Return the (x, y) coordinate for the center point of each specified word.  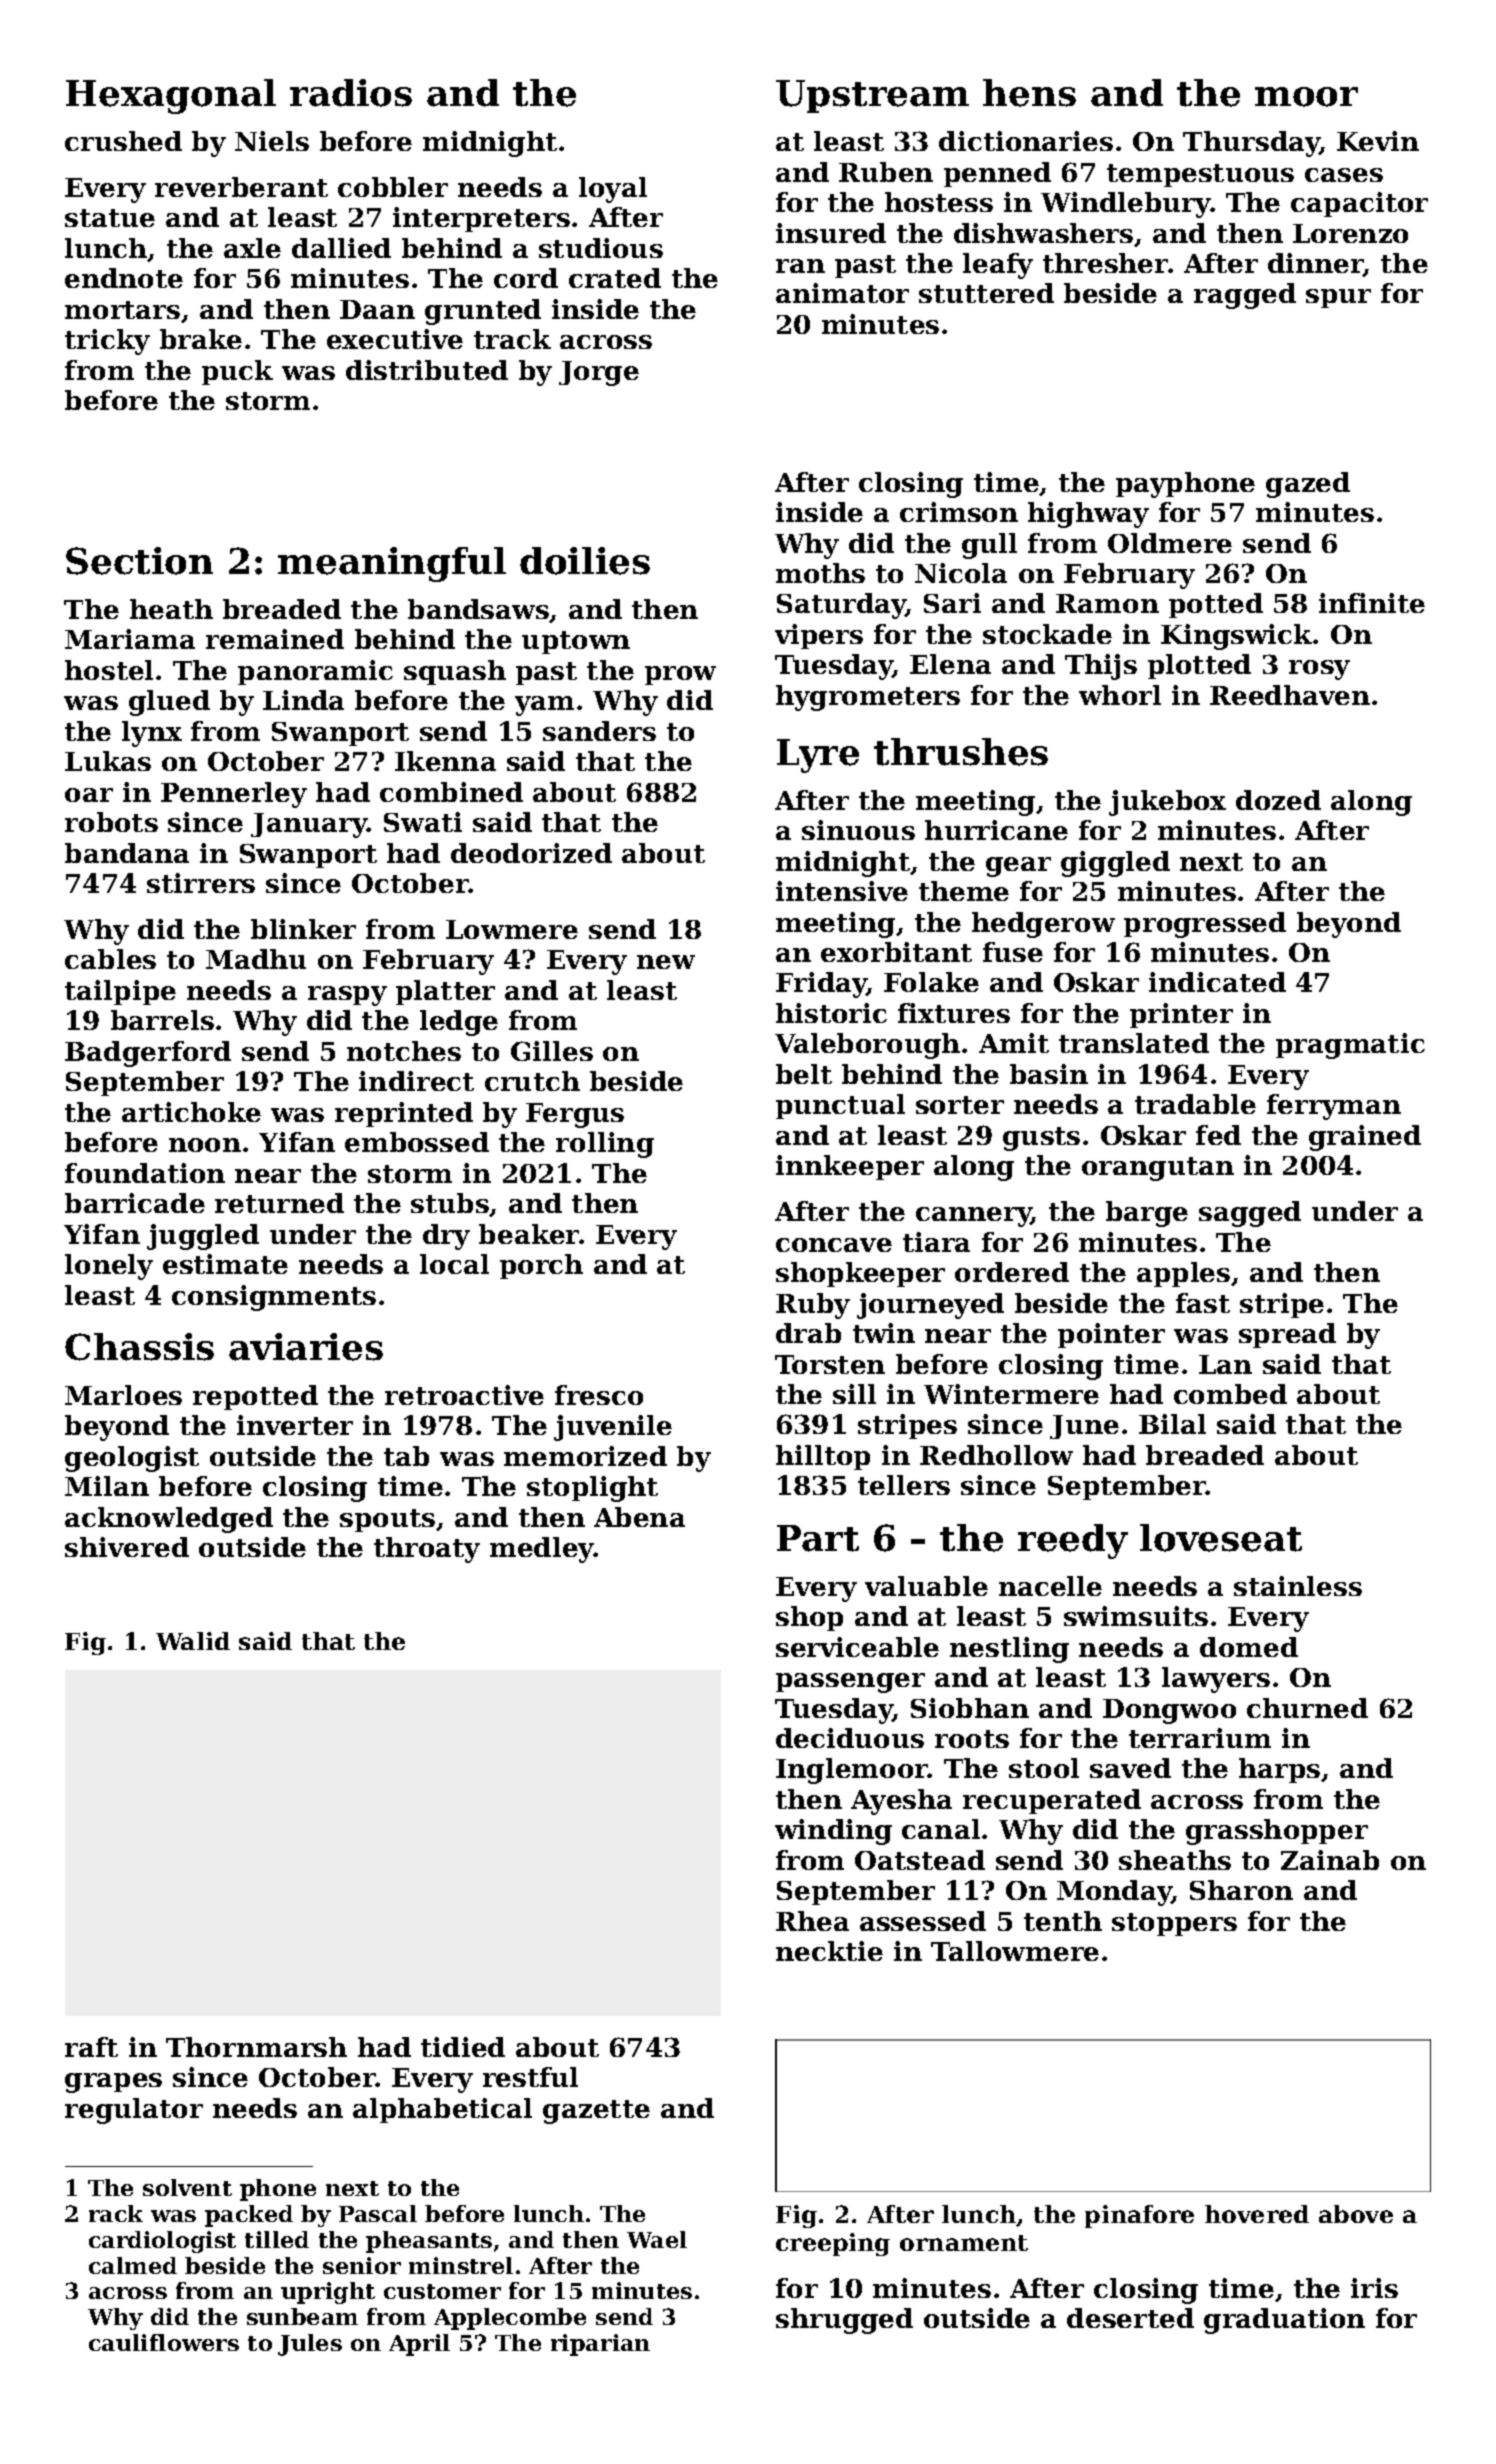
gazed (1308, 485)
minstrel (461, 2265)
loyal (613, 190)
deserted (1130, 2318)
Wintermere (1011, 1394)
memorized (585, 1456)
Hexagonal (171, 96)
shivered (127, 1547)
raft (91, 2047)
